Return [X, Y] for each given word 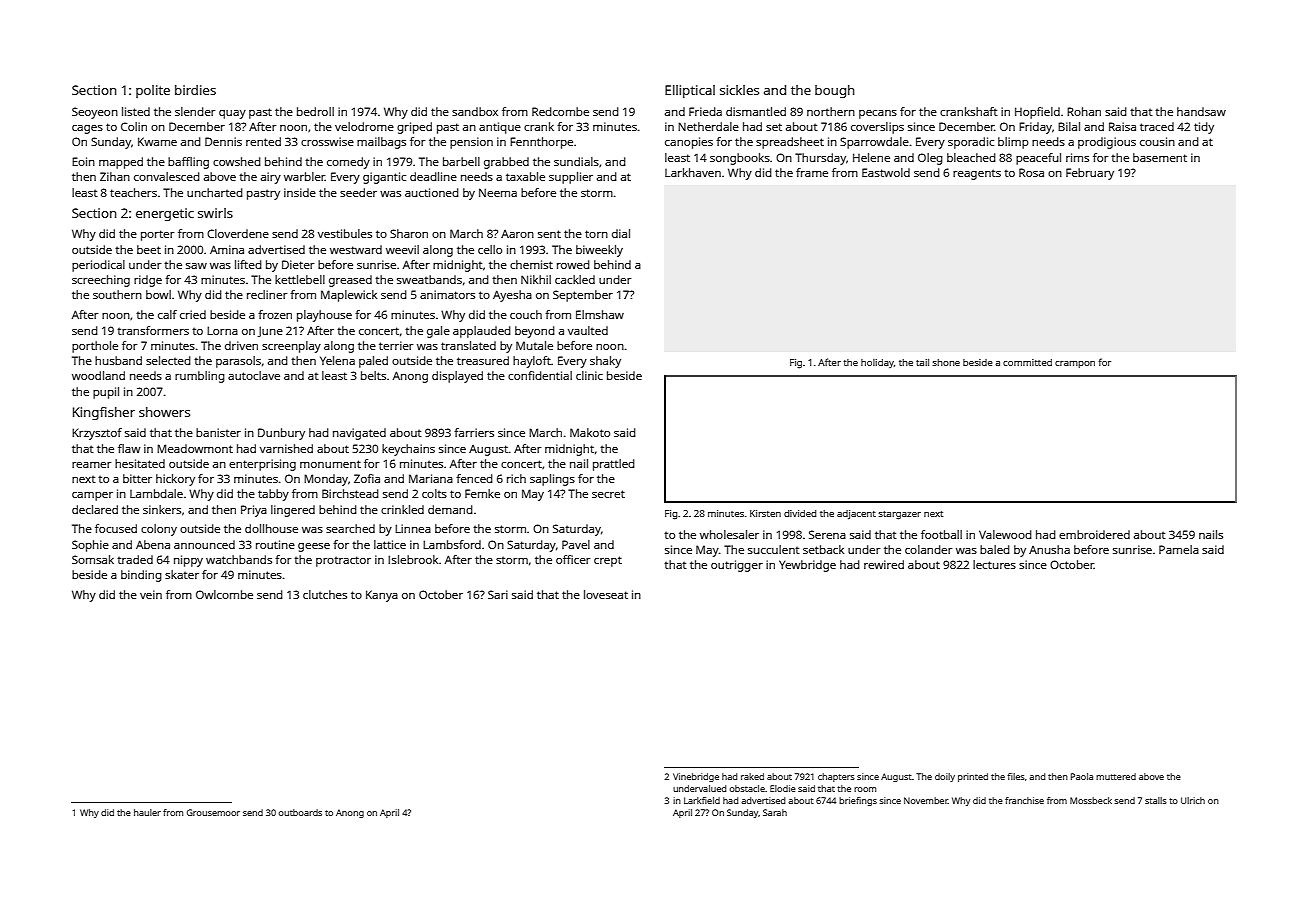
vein [151, 594]
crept [608, 561]
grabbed [506, 163]
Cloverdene [238, 233]
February [1090, 174]
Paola [1082, 776]
